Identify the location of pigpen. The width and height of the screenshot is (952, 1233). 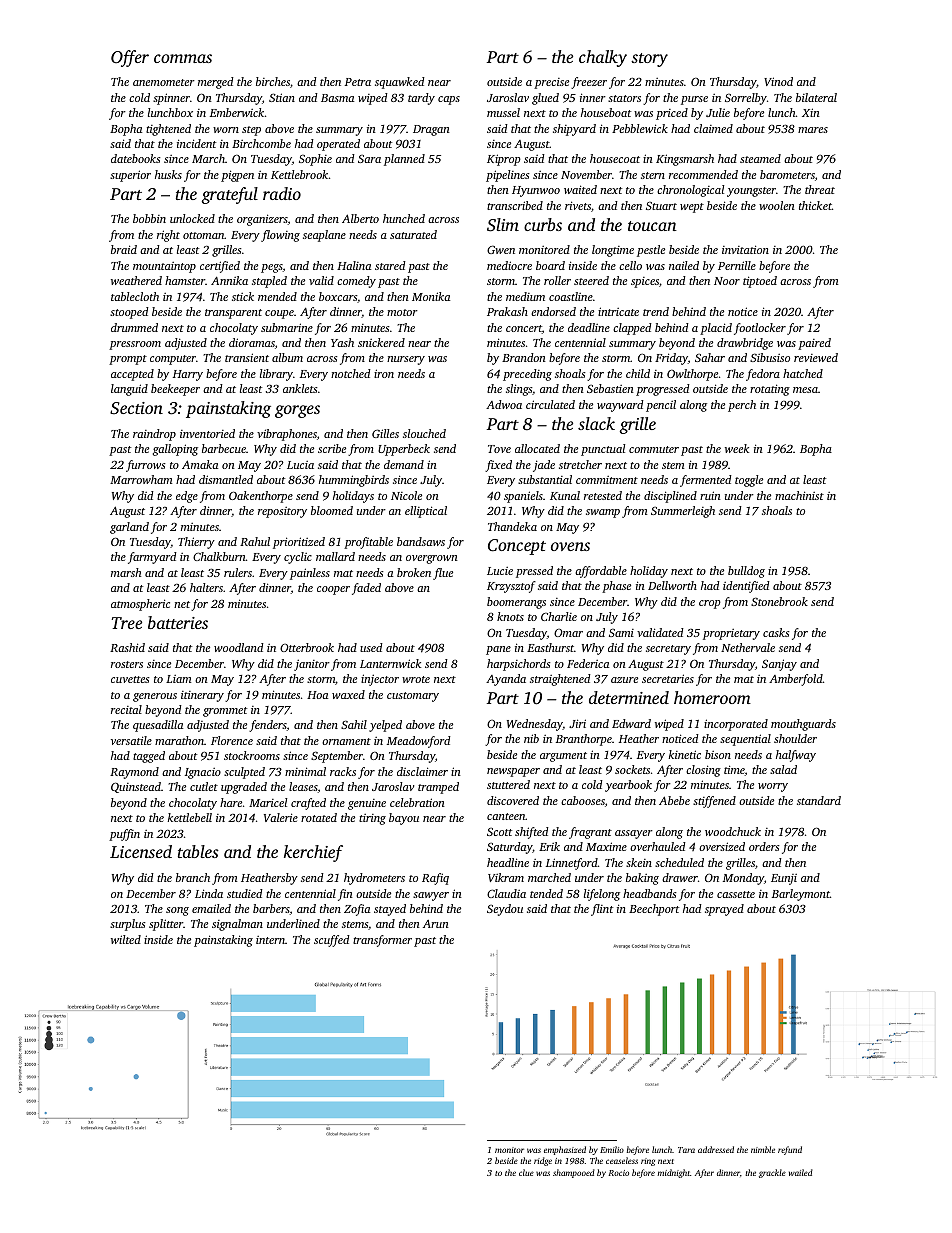
(237, 176).
